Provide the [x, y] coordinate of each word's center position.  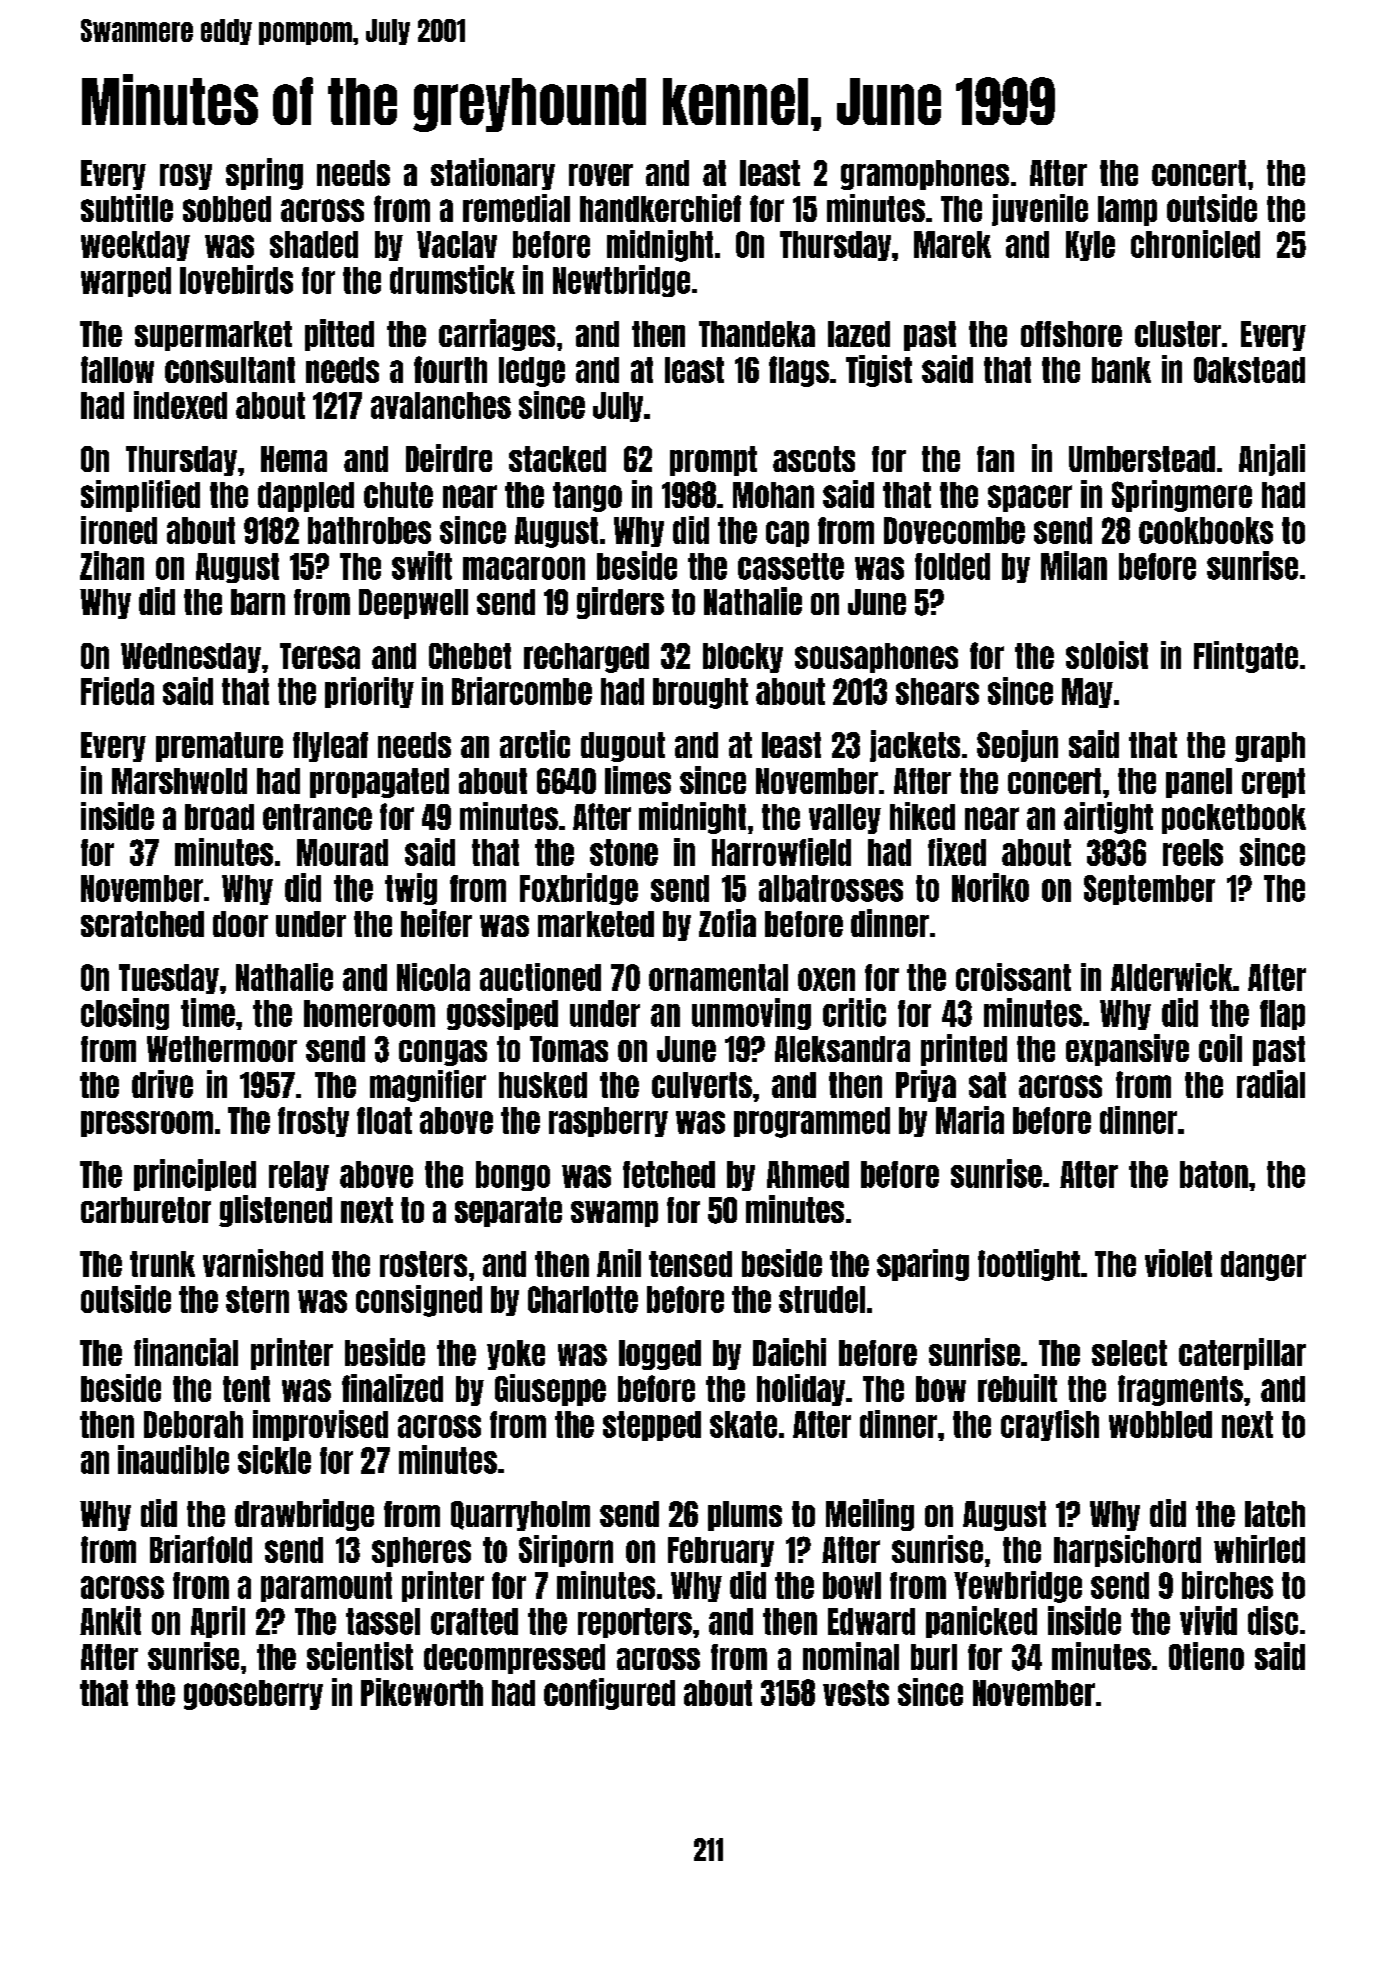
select [1129, 1353]
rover [601, 175]
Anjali [1272, 460]
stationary [493, 174]
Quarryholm [520, 1516]
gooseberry [253, 1695]
